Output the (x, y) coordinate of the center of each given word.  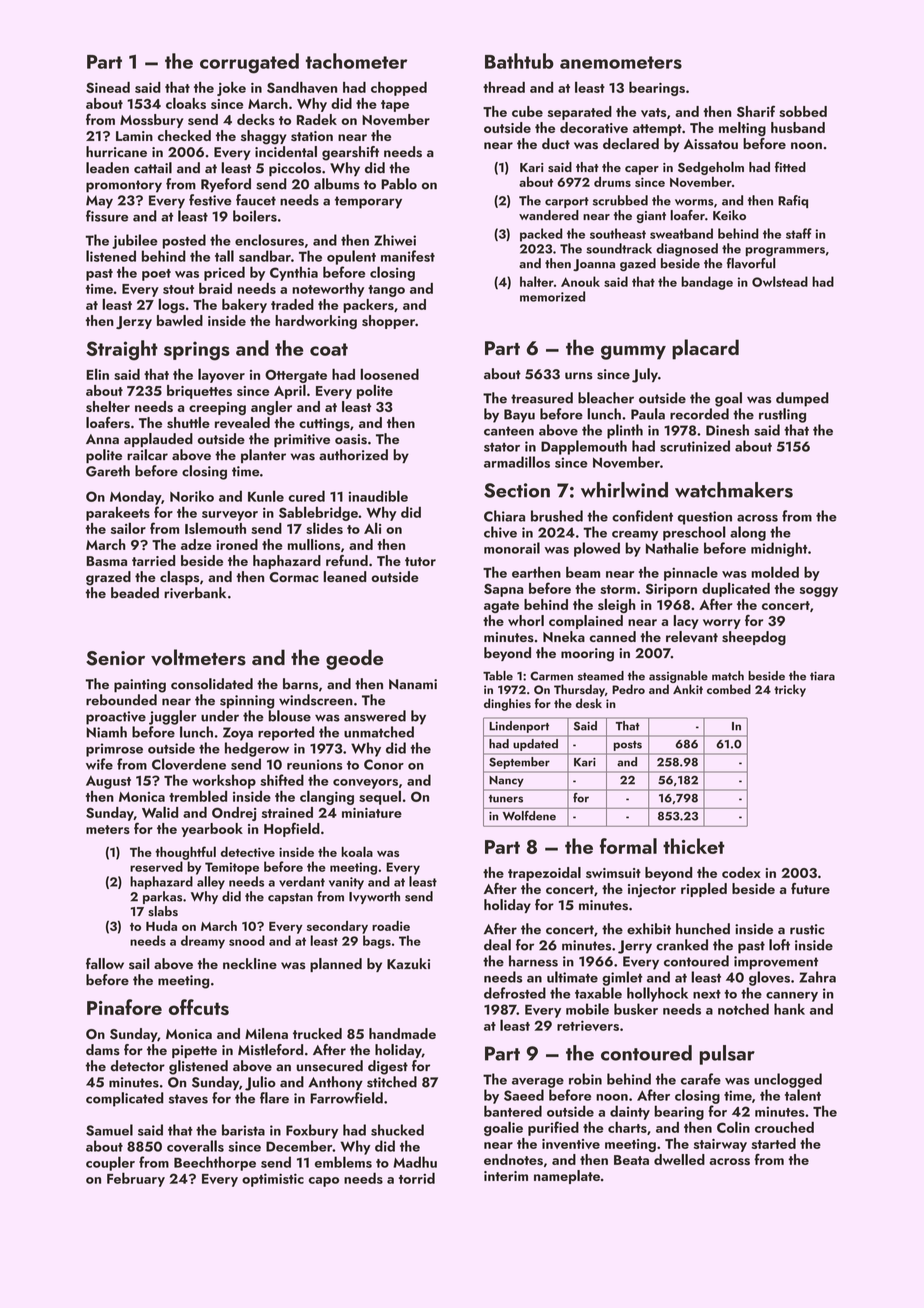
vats (653, 112)
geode (354, 659)
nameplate (567, 1177)
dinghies (507, 704)
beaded (135, 592)
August (108, 782)
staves (188, 1099)
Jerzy (134, 322)
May (99, 202)
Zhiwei (395, 240)
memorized (552, 296)
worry (722, 624)
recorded (699, 414)
